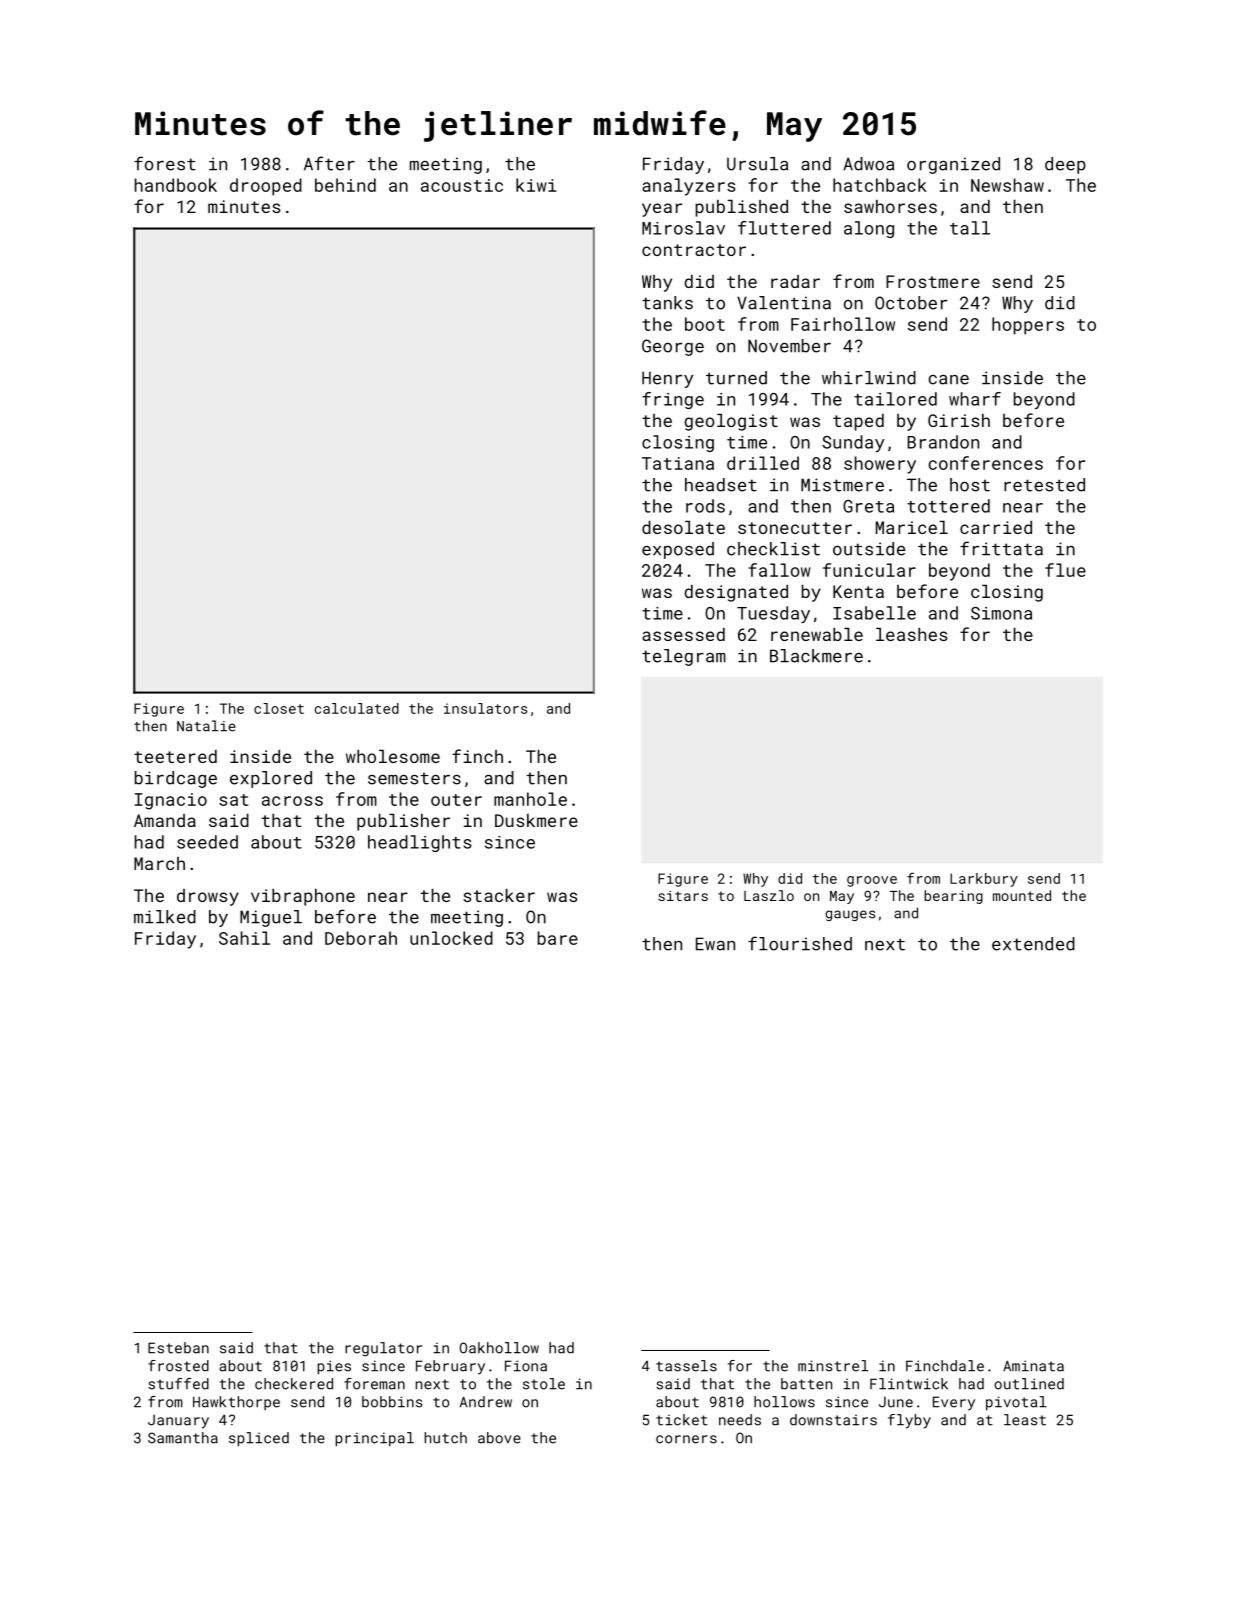  I want to click on turned, so click(736, 378).
